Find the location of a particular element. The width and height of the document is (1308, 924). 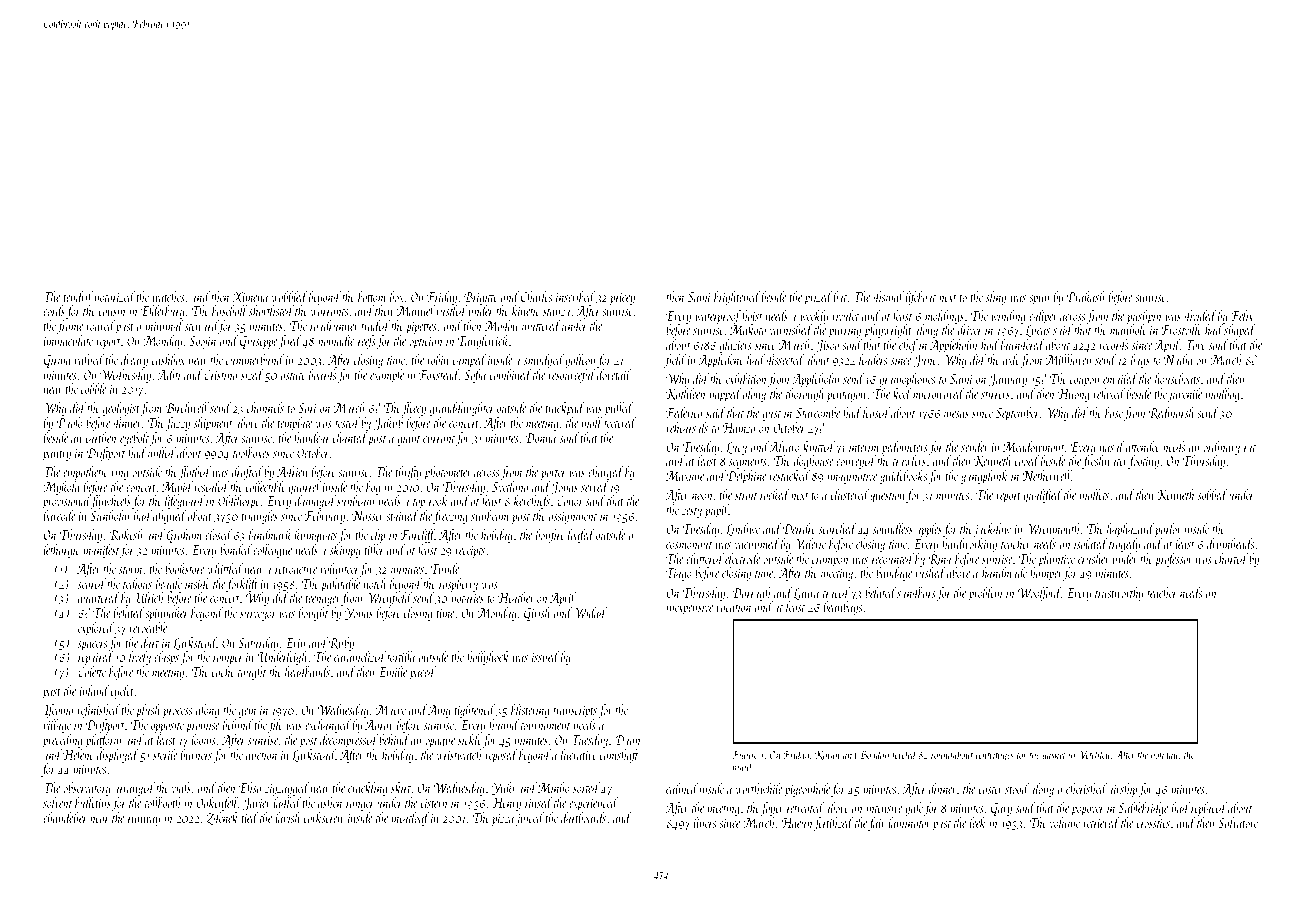

watches is located at coordinates (168, 296).
